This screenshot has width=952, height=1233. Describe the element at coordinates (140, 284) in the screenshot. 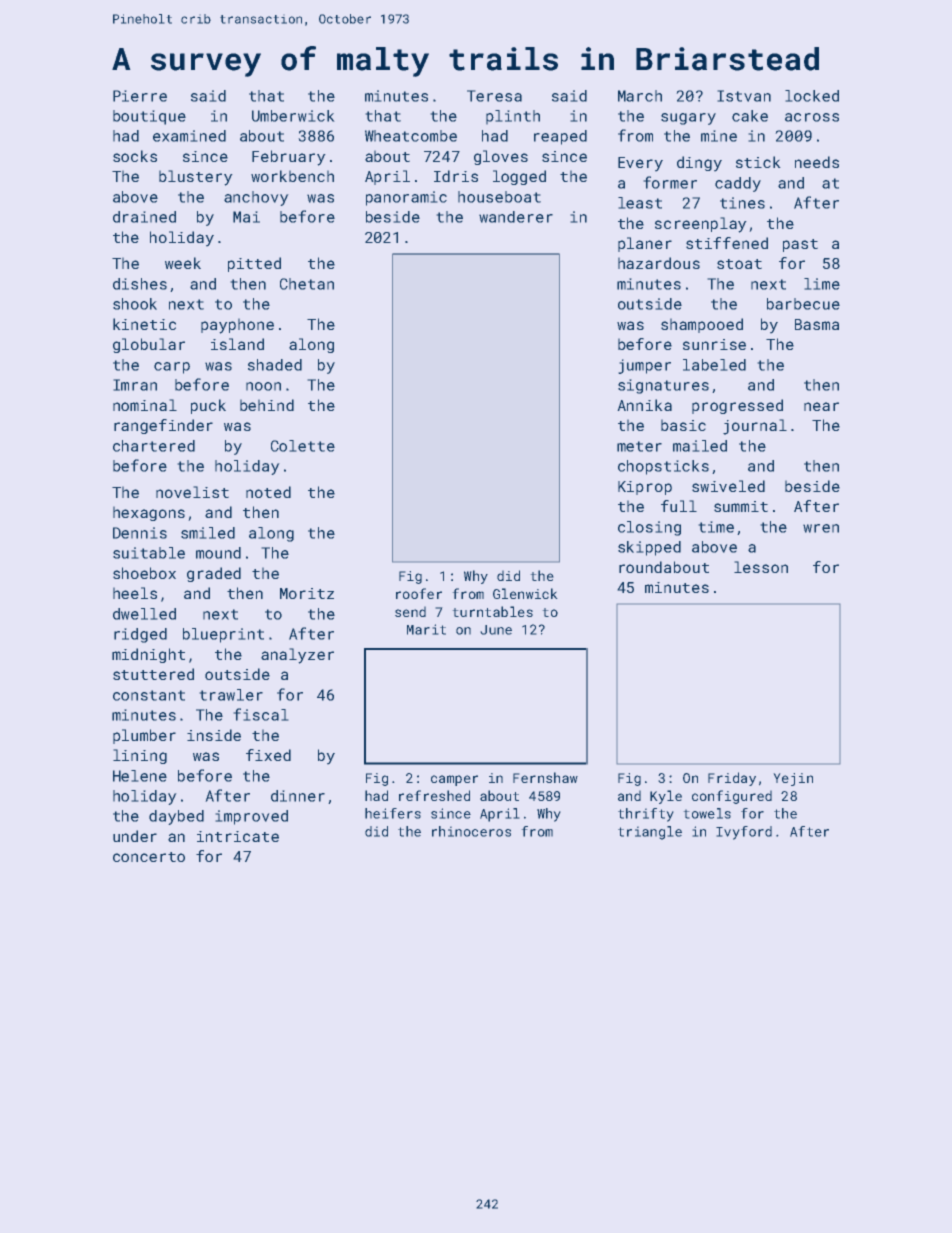

I see `dishes` at that location.
